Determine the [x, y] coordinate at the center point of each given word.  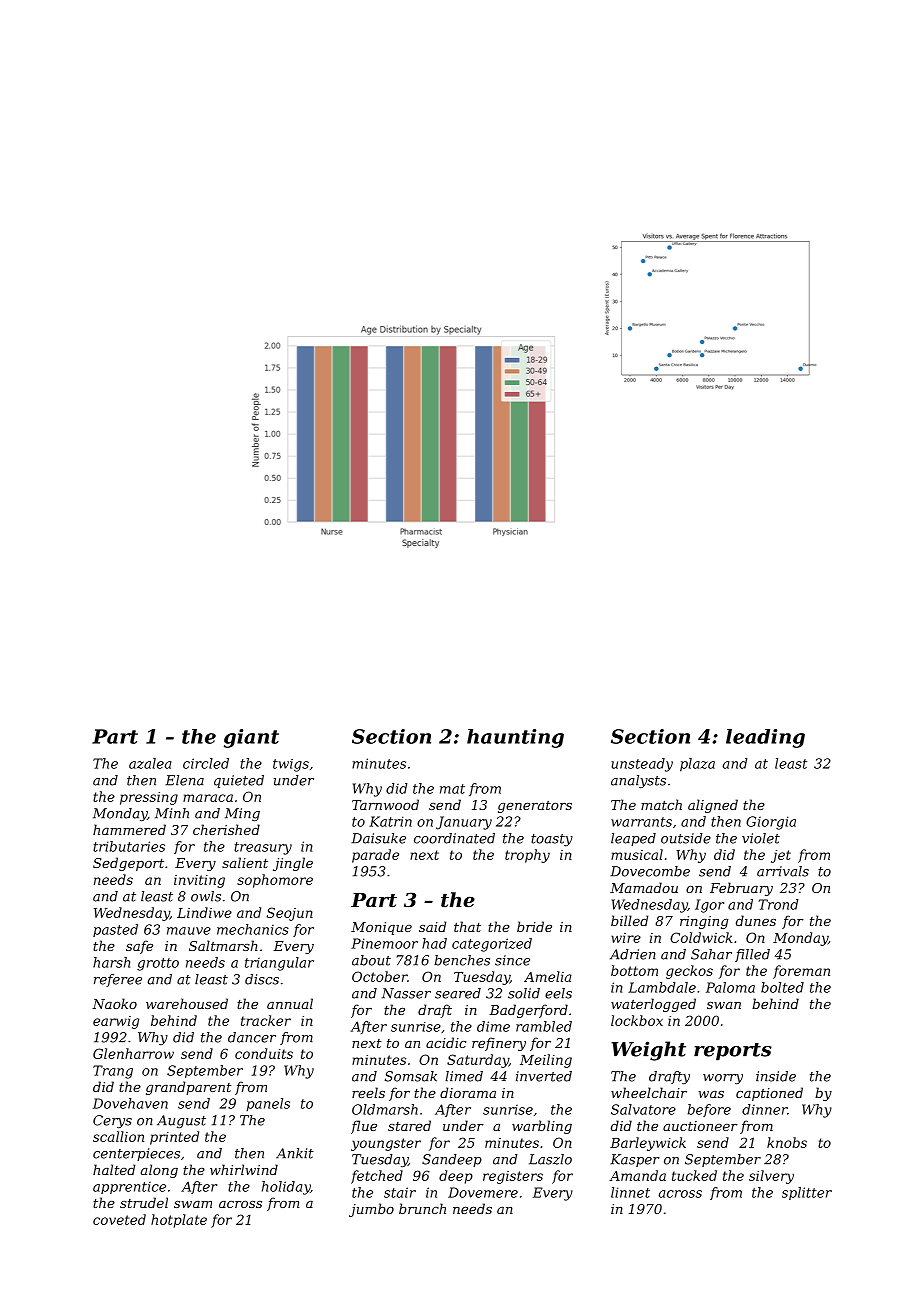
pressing [149, 798]
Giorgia [771, 823]
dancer [252, 1037]
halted [114, 1169]
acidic [446, 1042]
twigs [291, 765]
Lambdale [662, 987]
